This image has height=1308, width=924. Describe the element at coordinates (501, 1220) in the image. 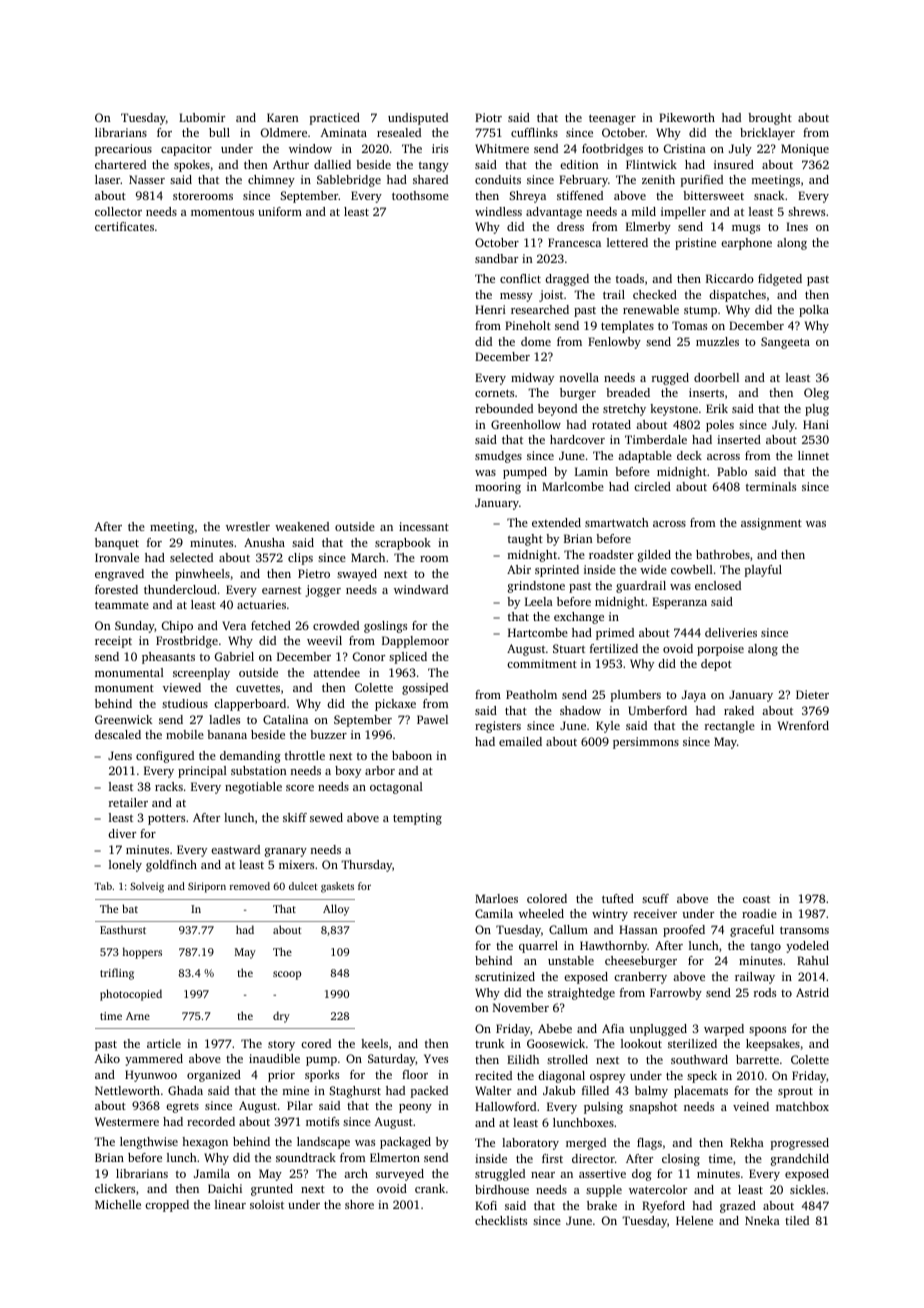

I see `checklists` at that location.
